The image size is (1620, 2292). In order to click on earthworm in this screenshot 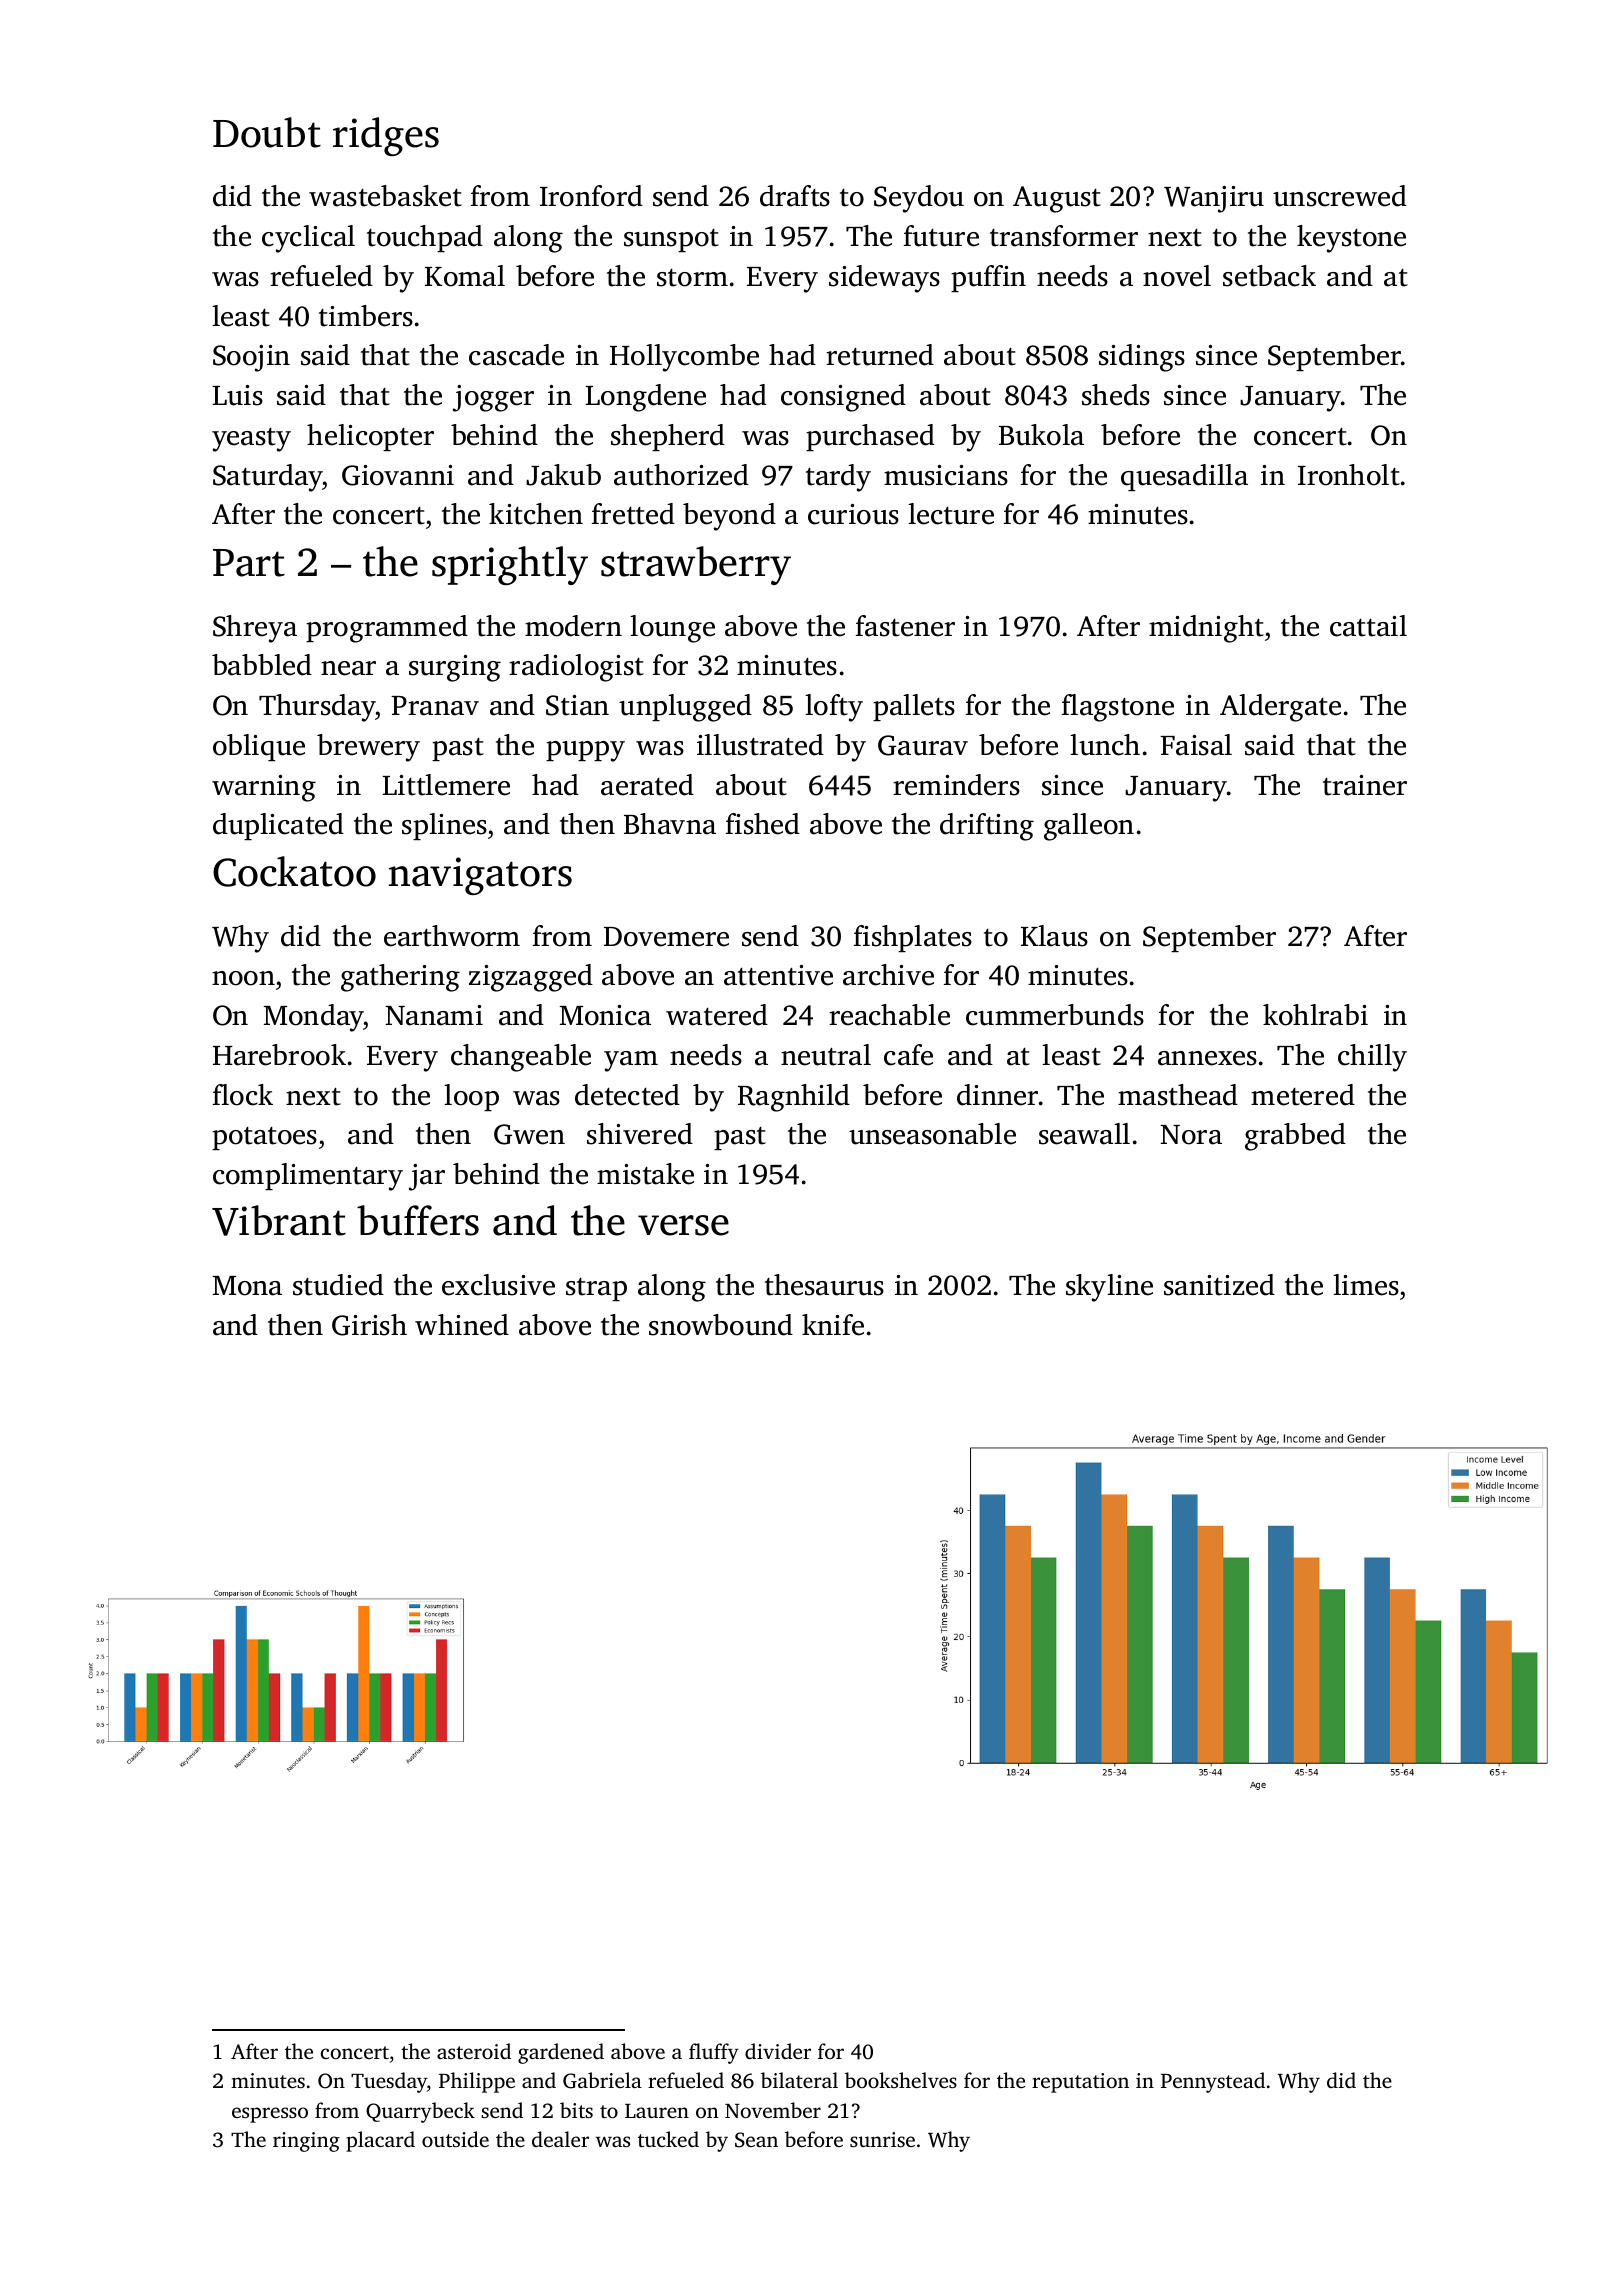, I will do `click(452, 936)`.
